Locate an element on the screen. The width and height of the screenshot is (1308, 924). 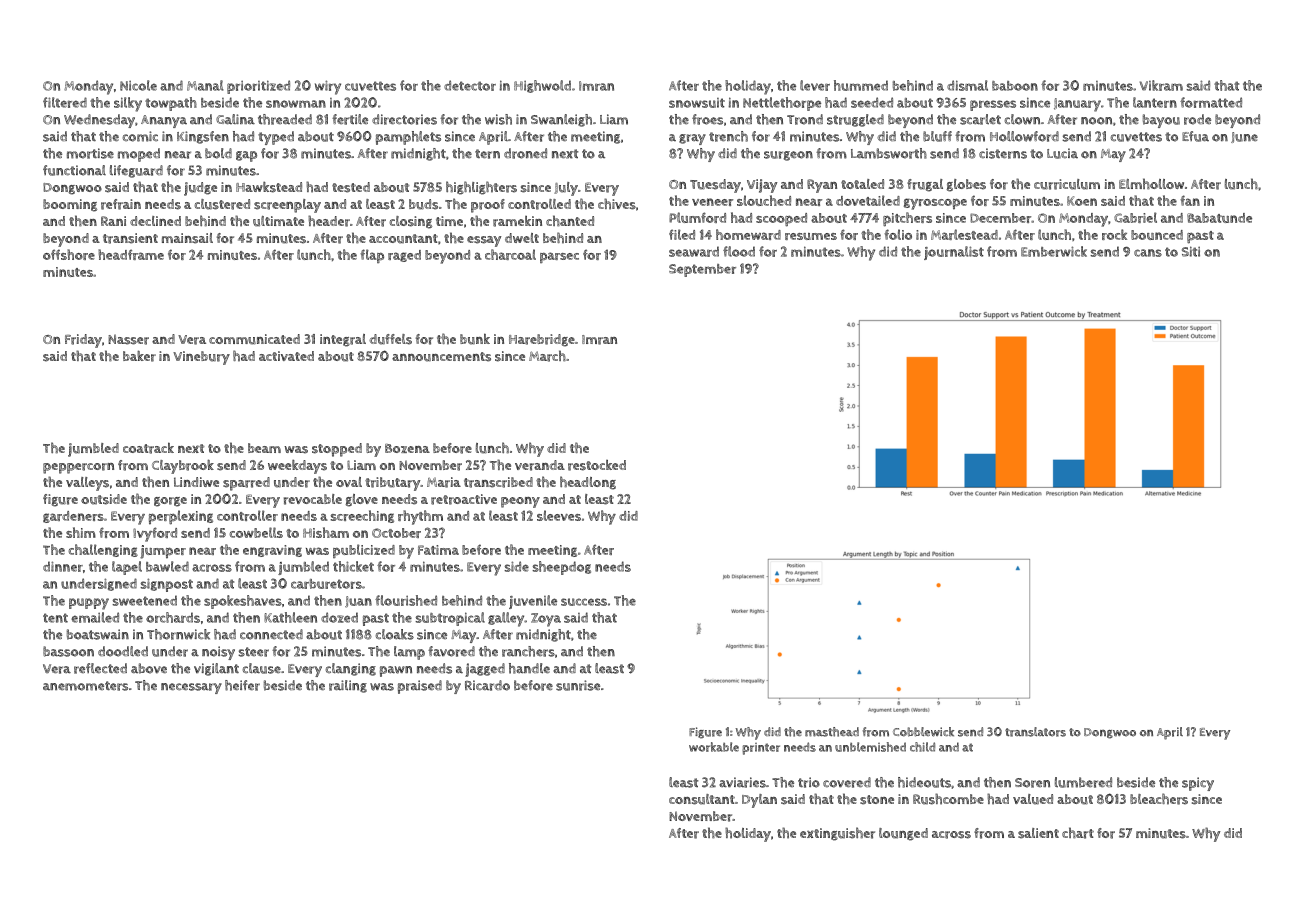
lever is located at coordinates (815, 85).
